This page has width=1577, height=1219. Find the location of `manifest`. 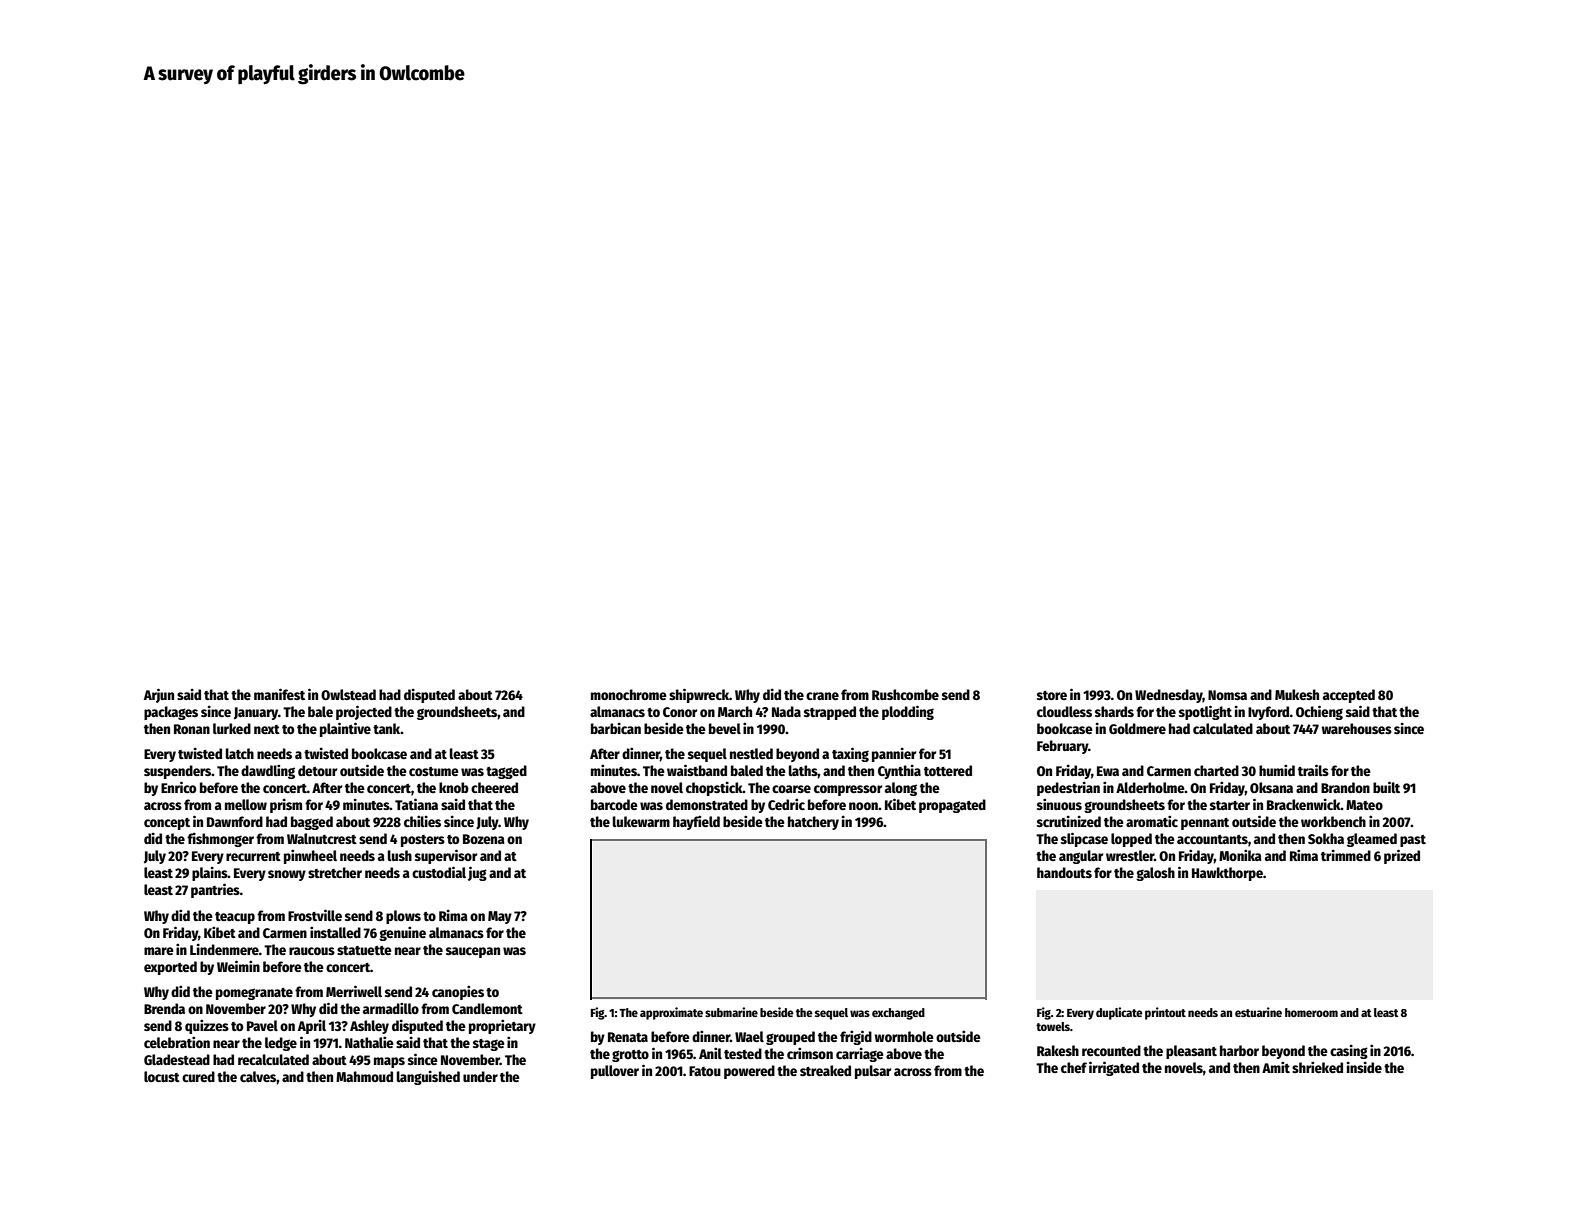

manifest is located at coordinates (279, 694).
